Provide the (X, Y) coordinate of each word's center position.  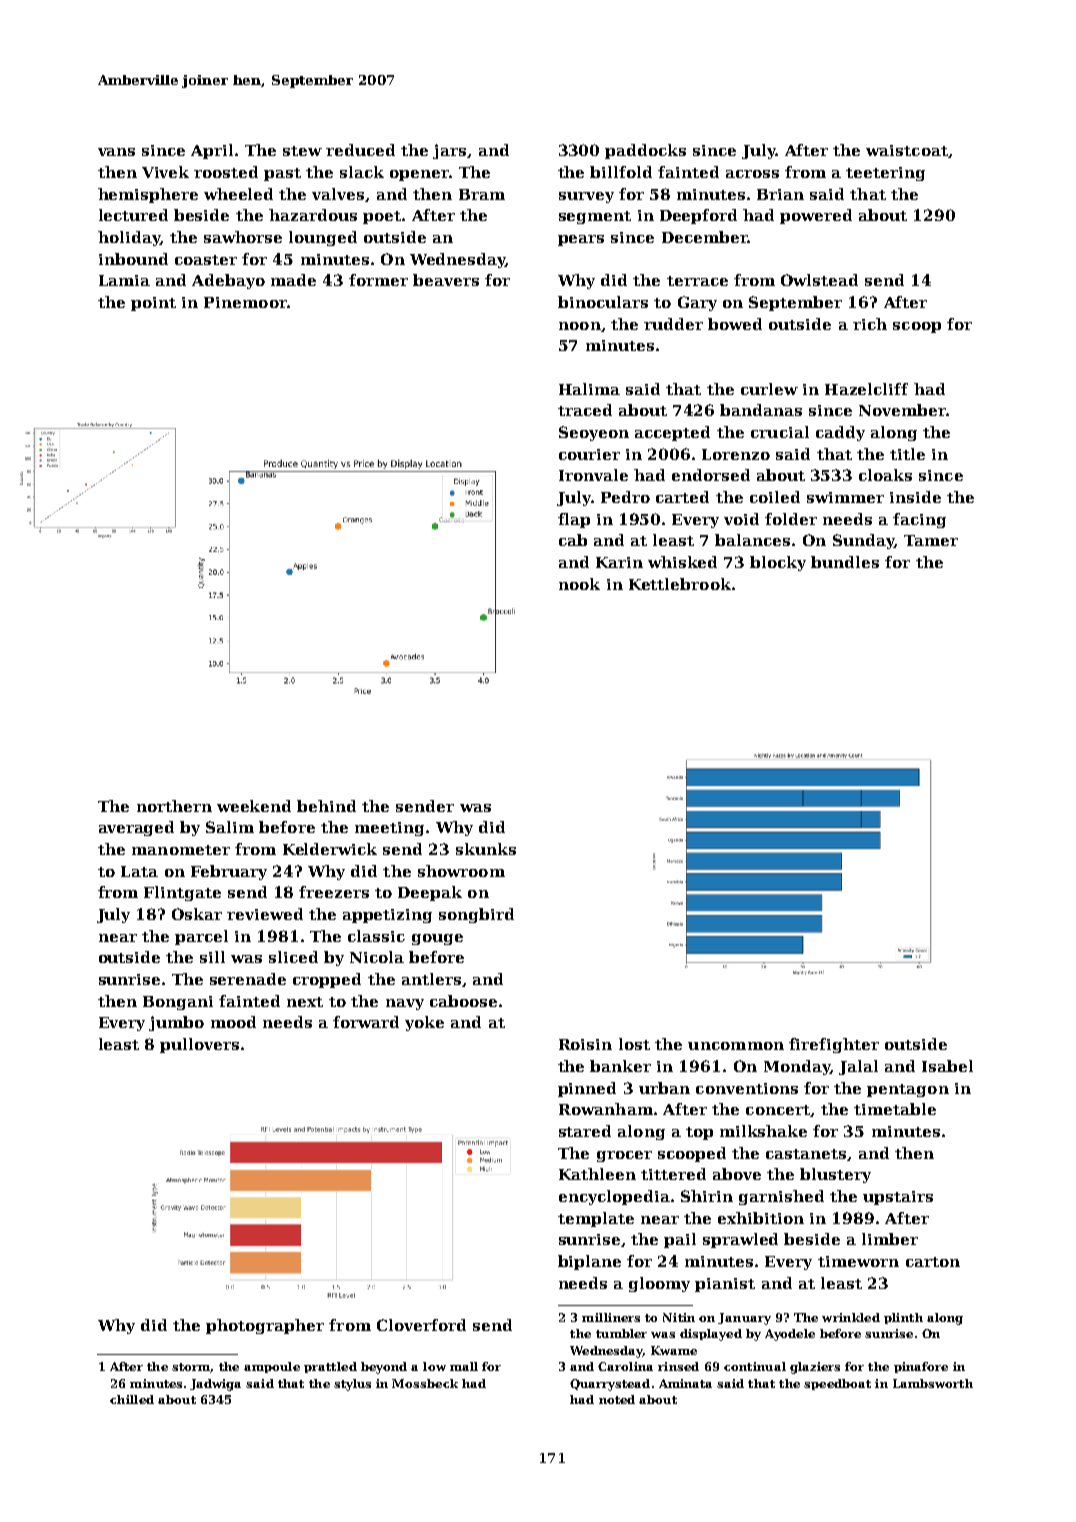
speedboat (837, 1384)
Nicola (377, 957)
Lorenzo (736, 454)
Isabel (947, 1066)
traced (585, 410)
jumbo (176, 1023)
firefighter (834, 1045)
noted (617, 1399)
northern (174, 806)
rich (870, 324)
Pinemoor (245, 302)
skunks (486, 849)
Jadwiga (215, 1385)
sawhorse (243, 237)
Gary (697, 303)
